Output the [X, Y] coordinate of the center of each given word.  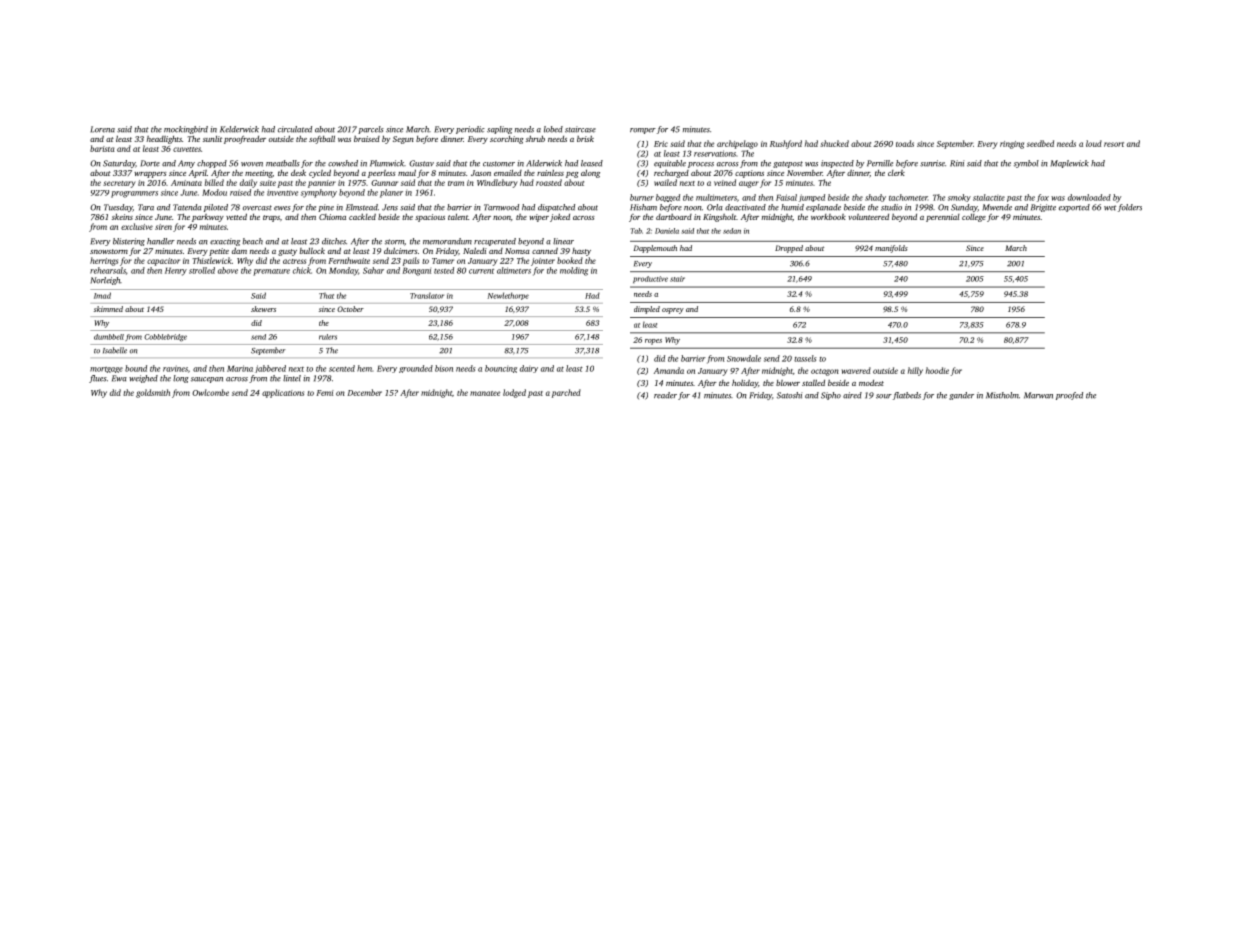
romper [643, 131]
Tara [146, 207]
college [974, 218]
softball [322, 140]
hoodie [937, 370]
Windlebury [497, 183]
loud [1094, 143]
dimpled [647, 310]
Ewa [119, 378]
